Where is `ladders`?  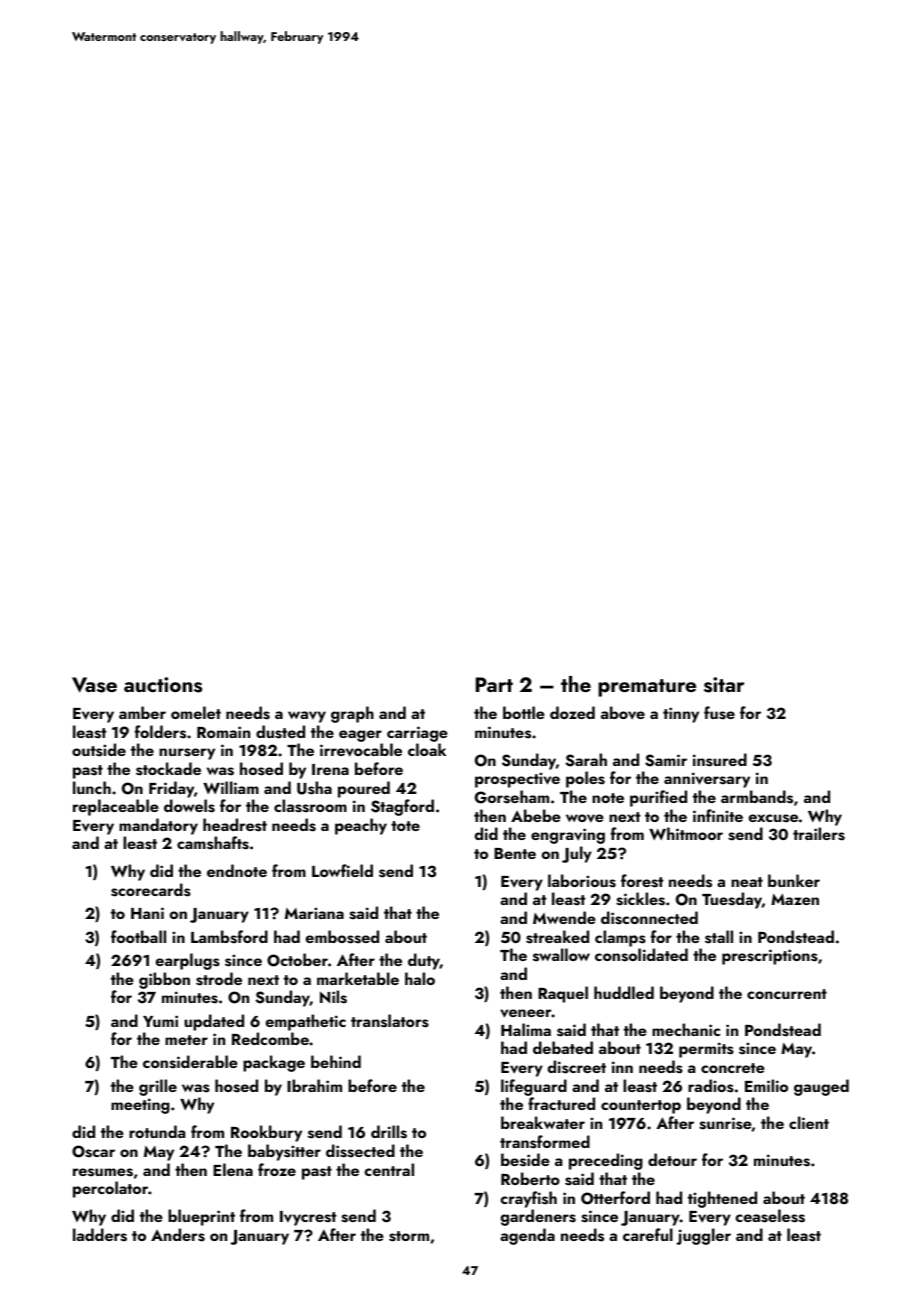
ladders is located at coordinates (100, 1235).
